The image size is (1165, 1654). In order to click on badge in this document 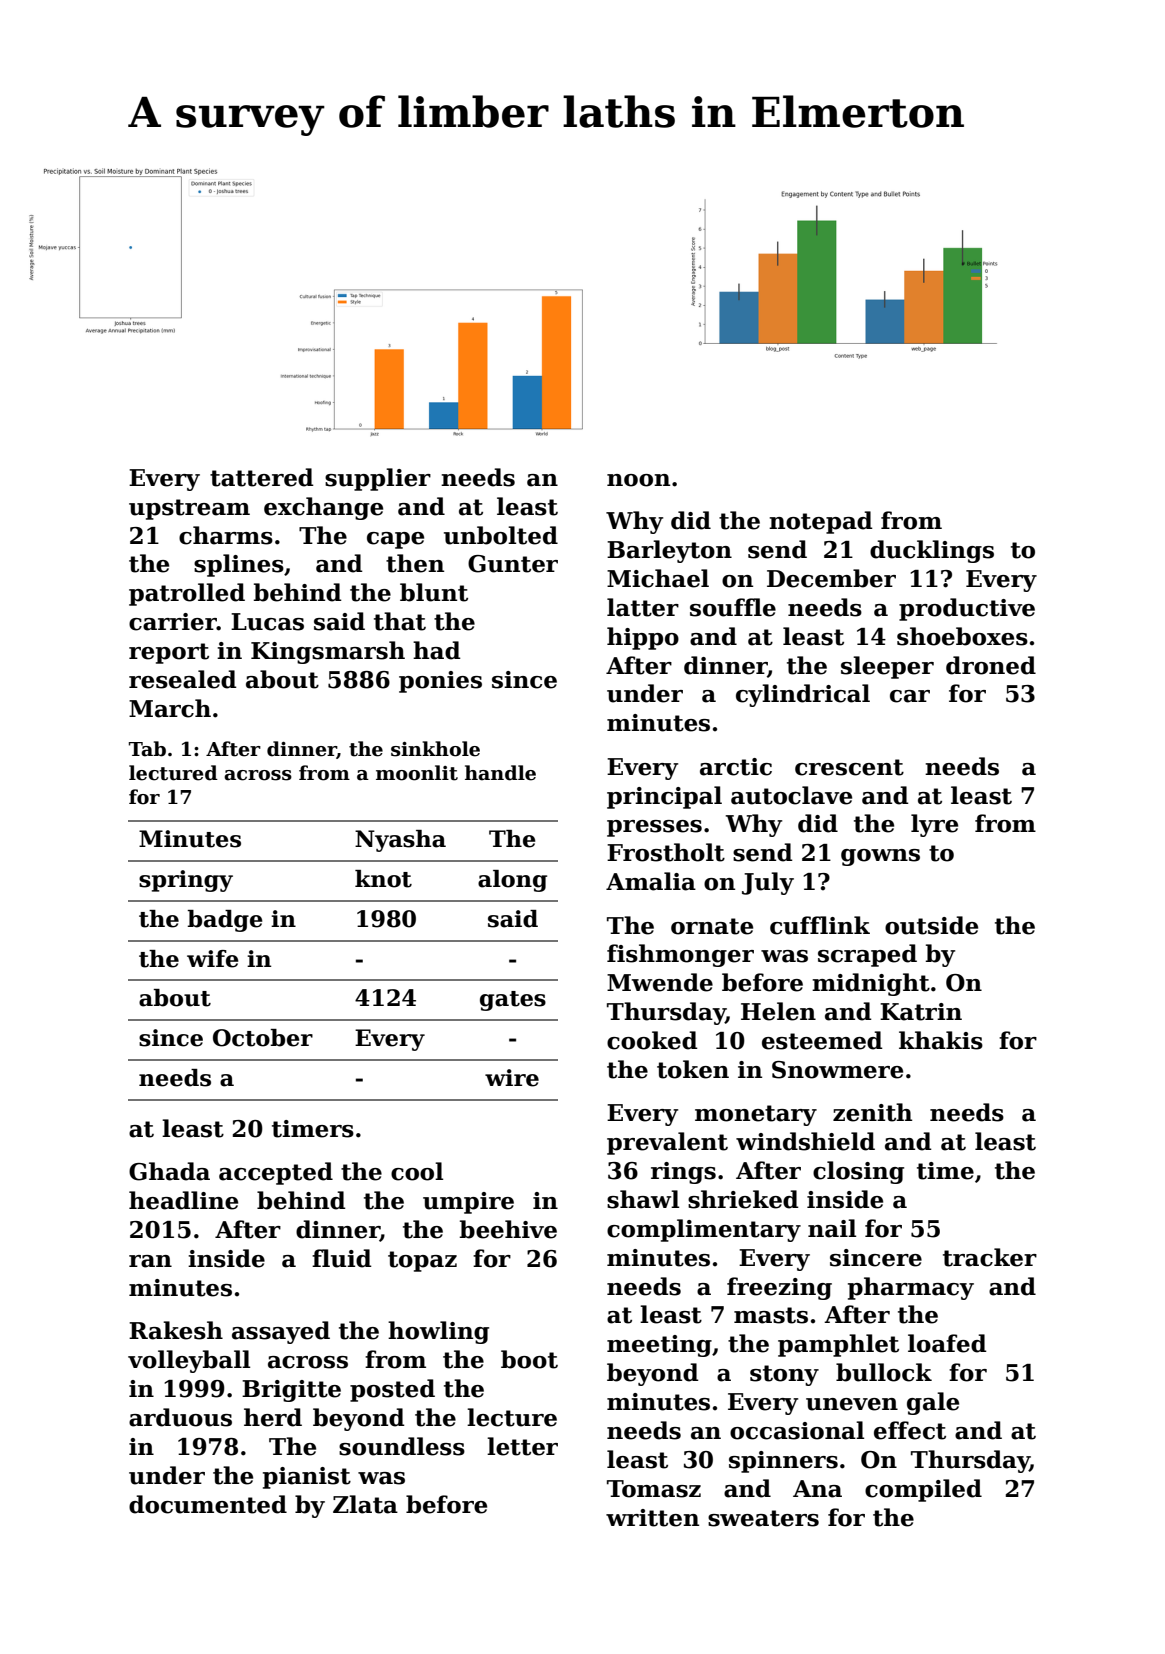, I will do `click(224, 921)`.
